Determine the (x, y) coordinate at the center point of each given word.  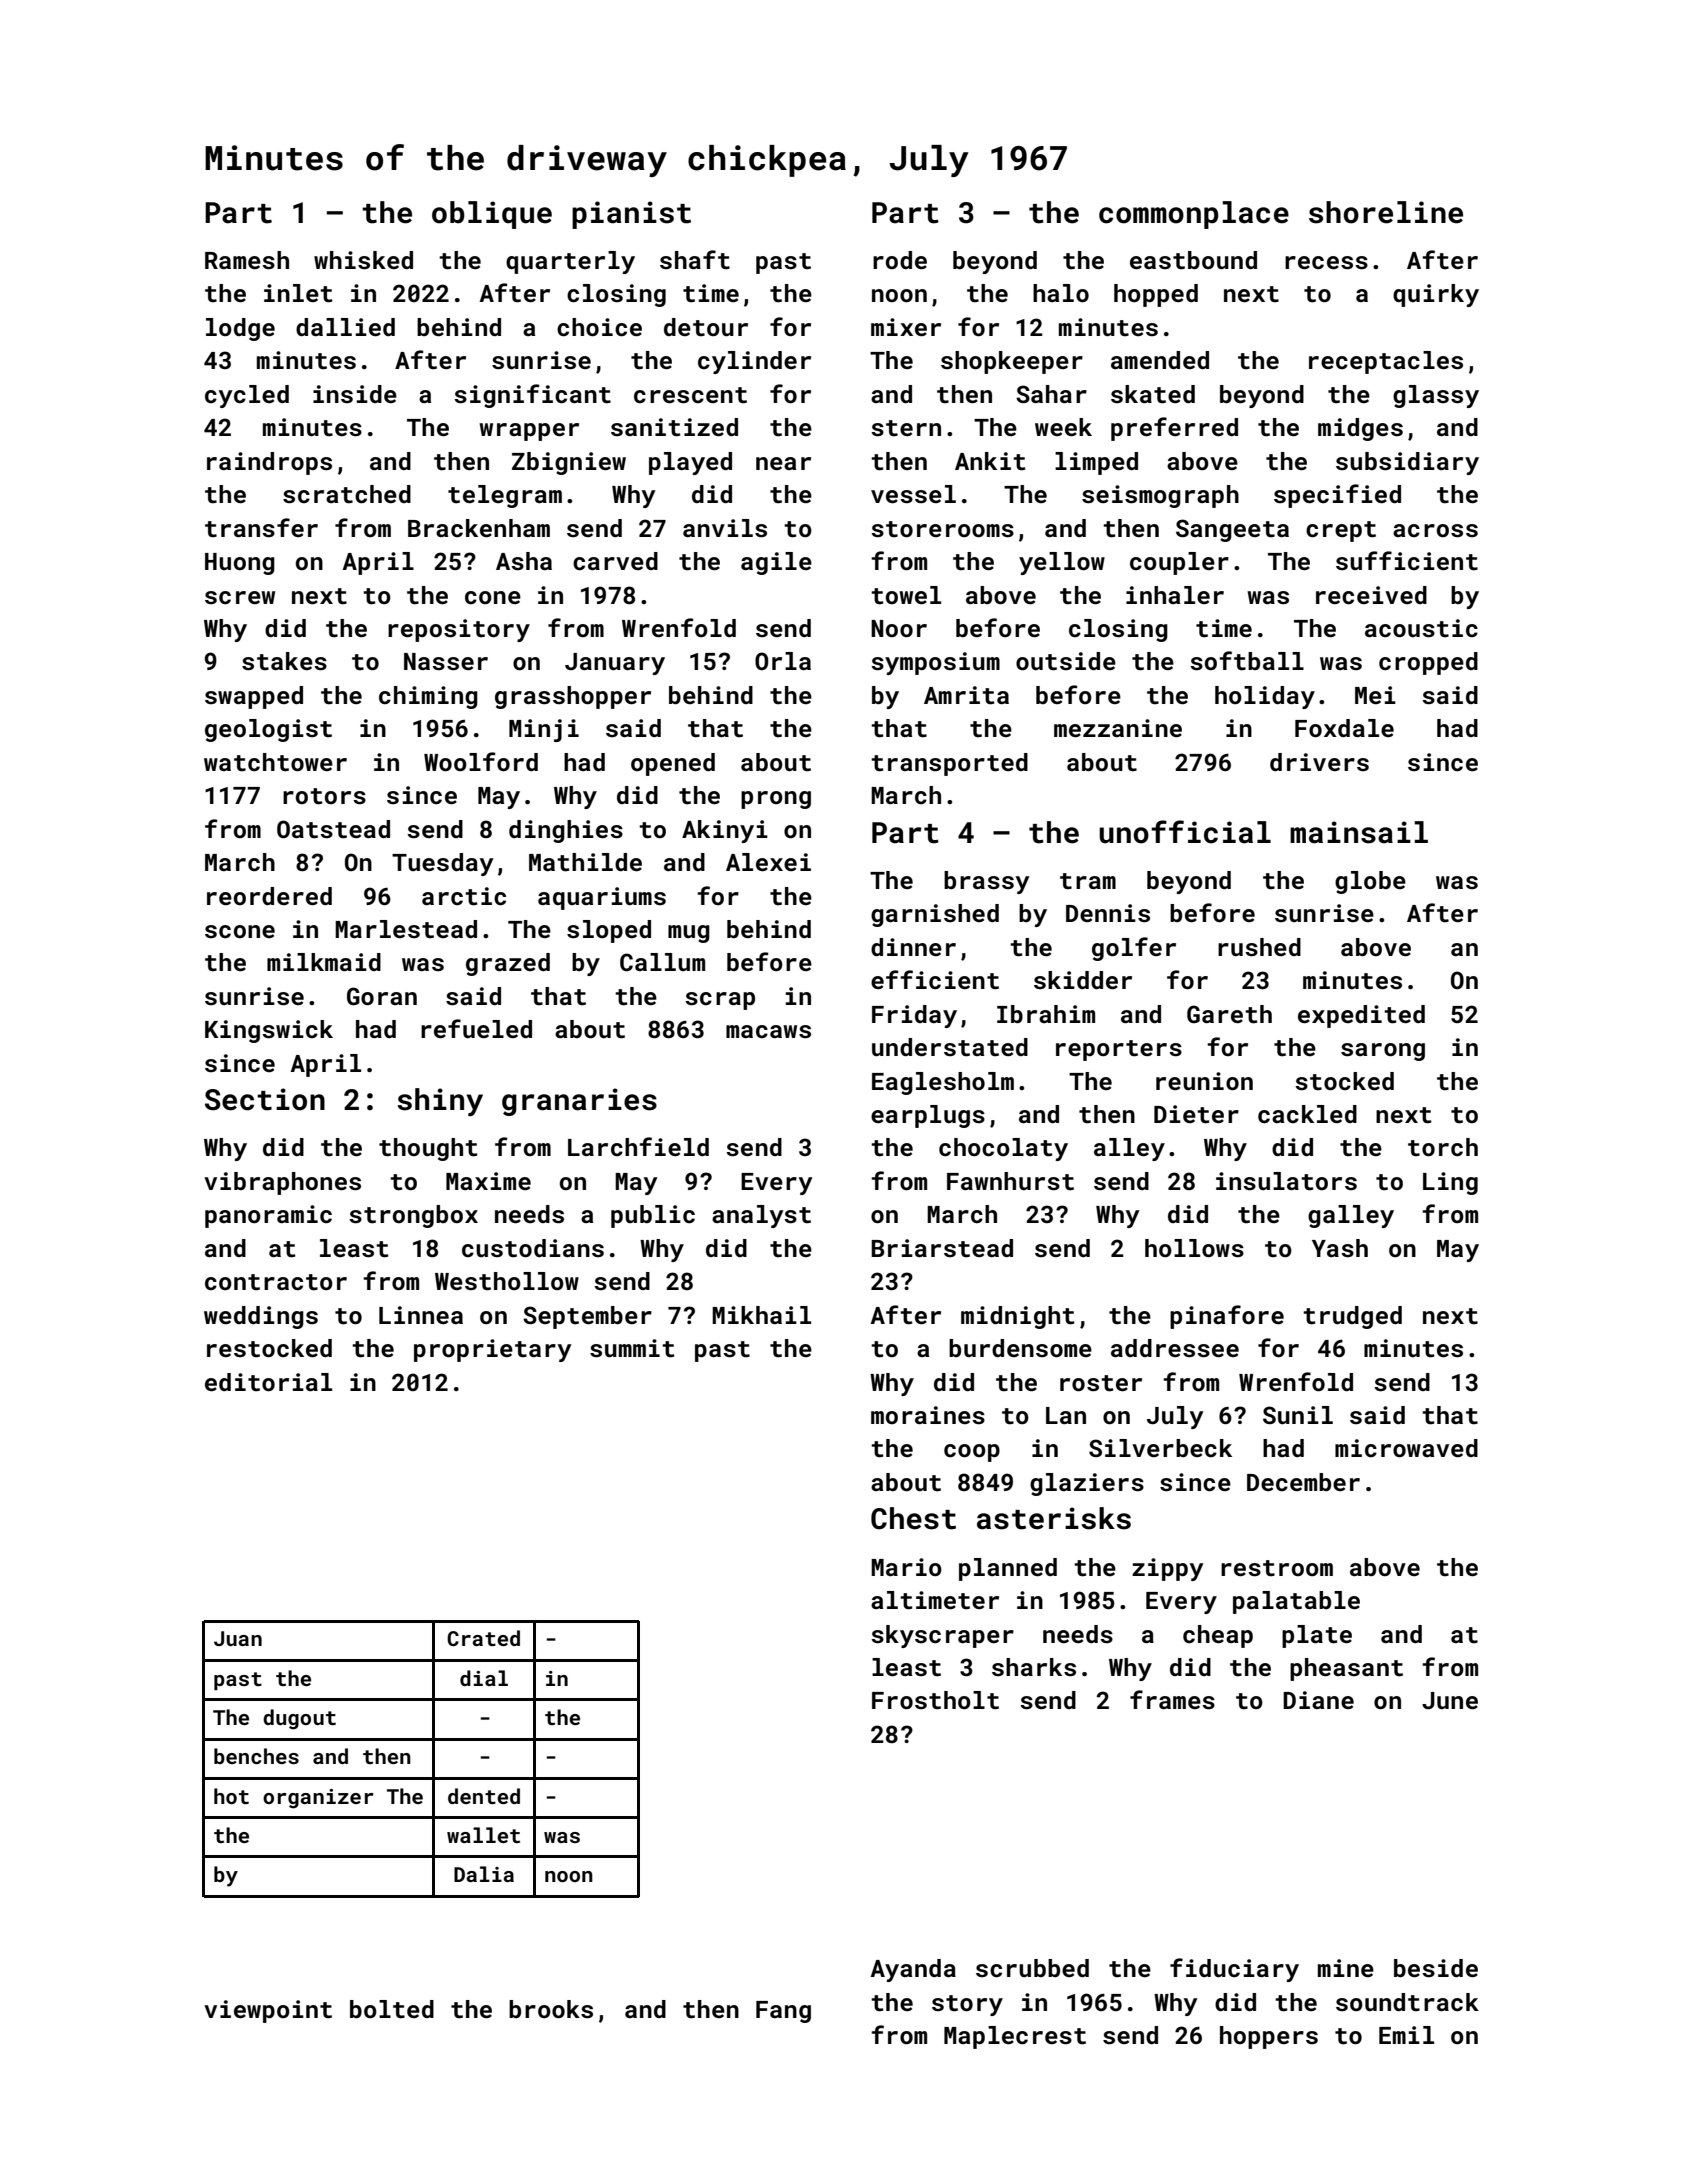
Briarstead (942, 1248)
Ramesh (247, 260)
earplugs (928, 1116)
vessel (913, 494)
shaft (695, 260)
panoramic (268, 1216)
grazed (508, 964)
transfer (261, 528)
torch (1443, 1147)
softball (1247, 661)
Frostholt (935, 1700)
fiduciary (1234, 1970)
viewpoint (268, 2011)
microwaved (1406, 1448)
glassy (1436, 396)
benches (256, 1756)
